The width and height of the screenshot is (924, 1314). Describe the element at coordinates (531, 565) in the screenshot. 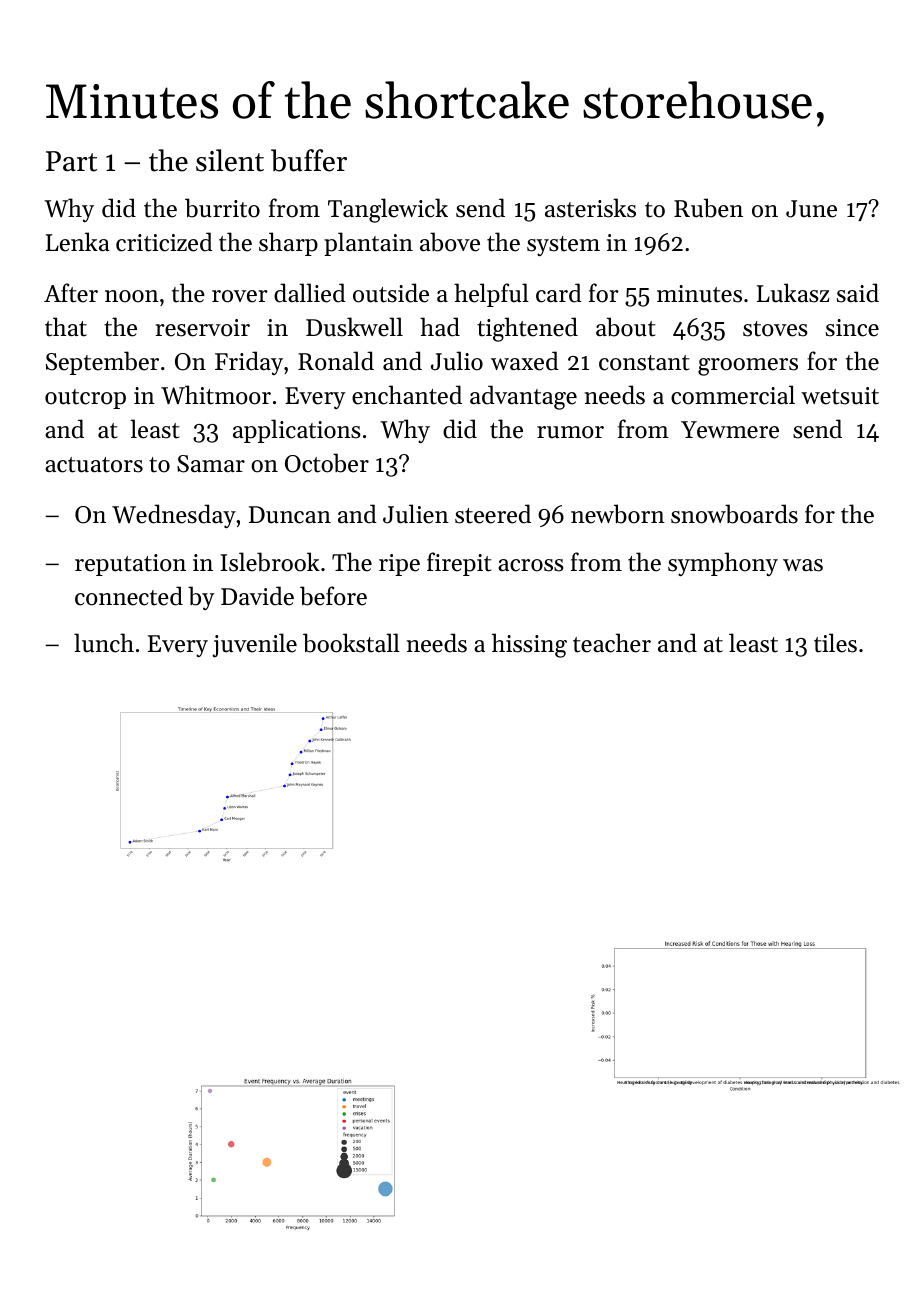

I see `across` at that location.
